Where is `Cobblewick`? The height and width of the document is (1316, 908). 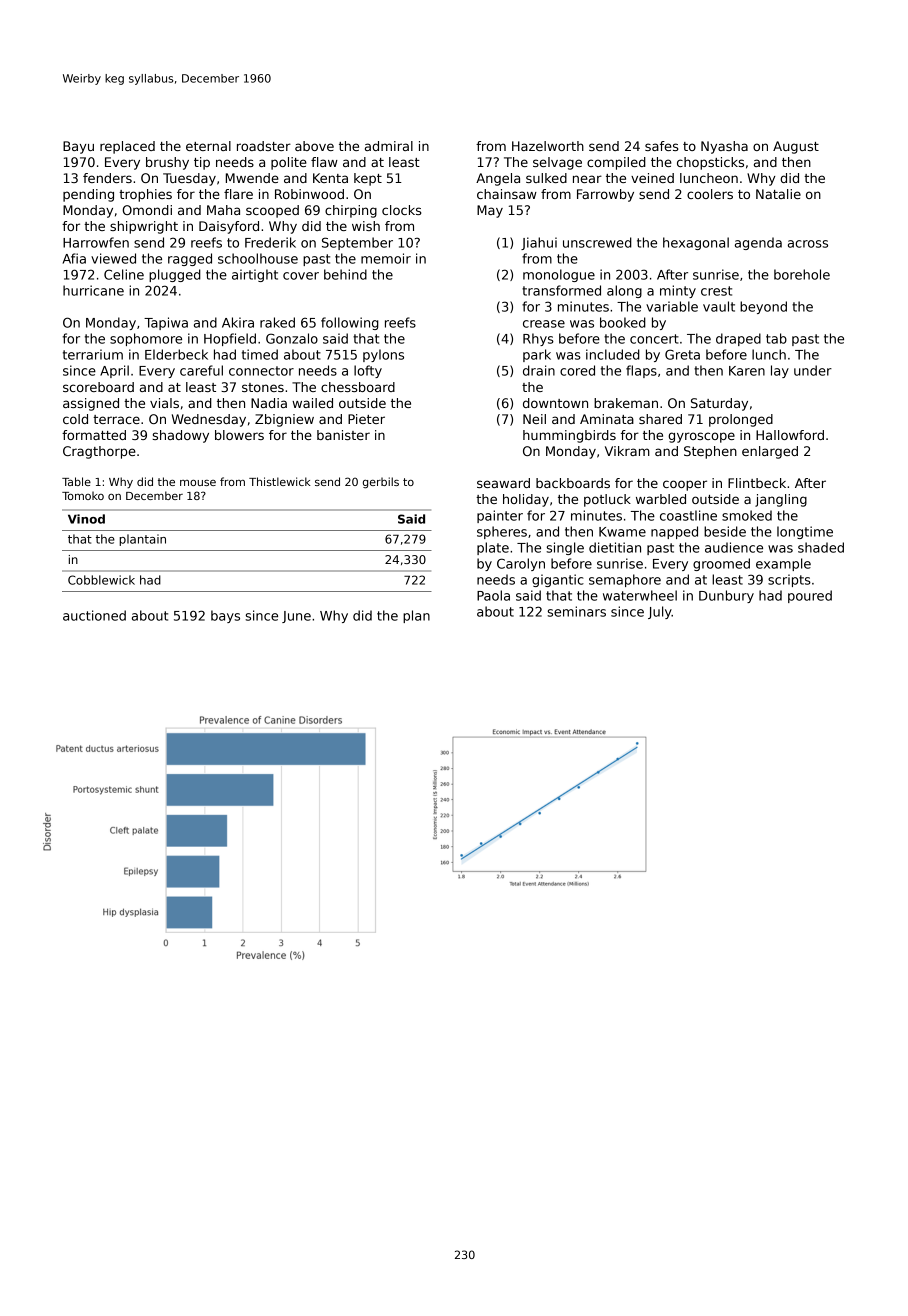 Cobblewick is located at coordinates (101, 580).
